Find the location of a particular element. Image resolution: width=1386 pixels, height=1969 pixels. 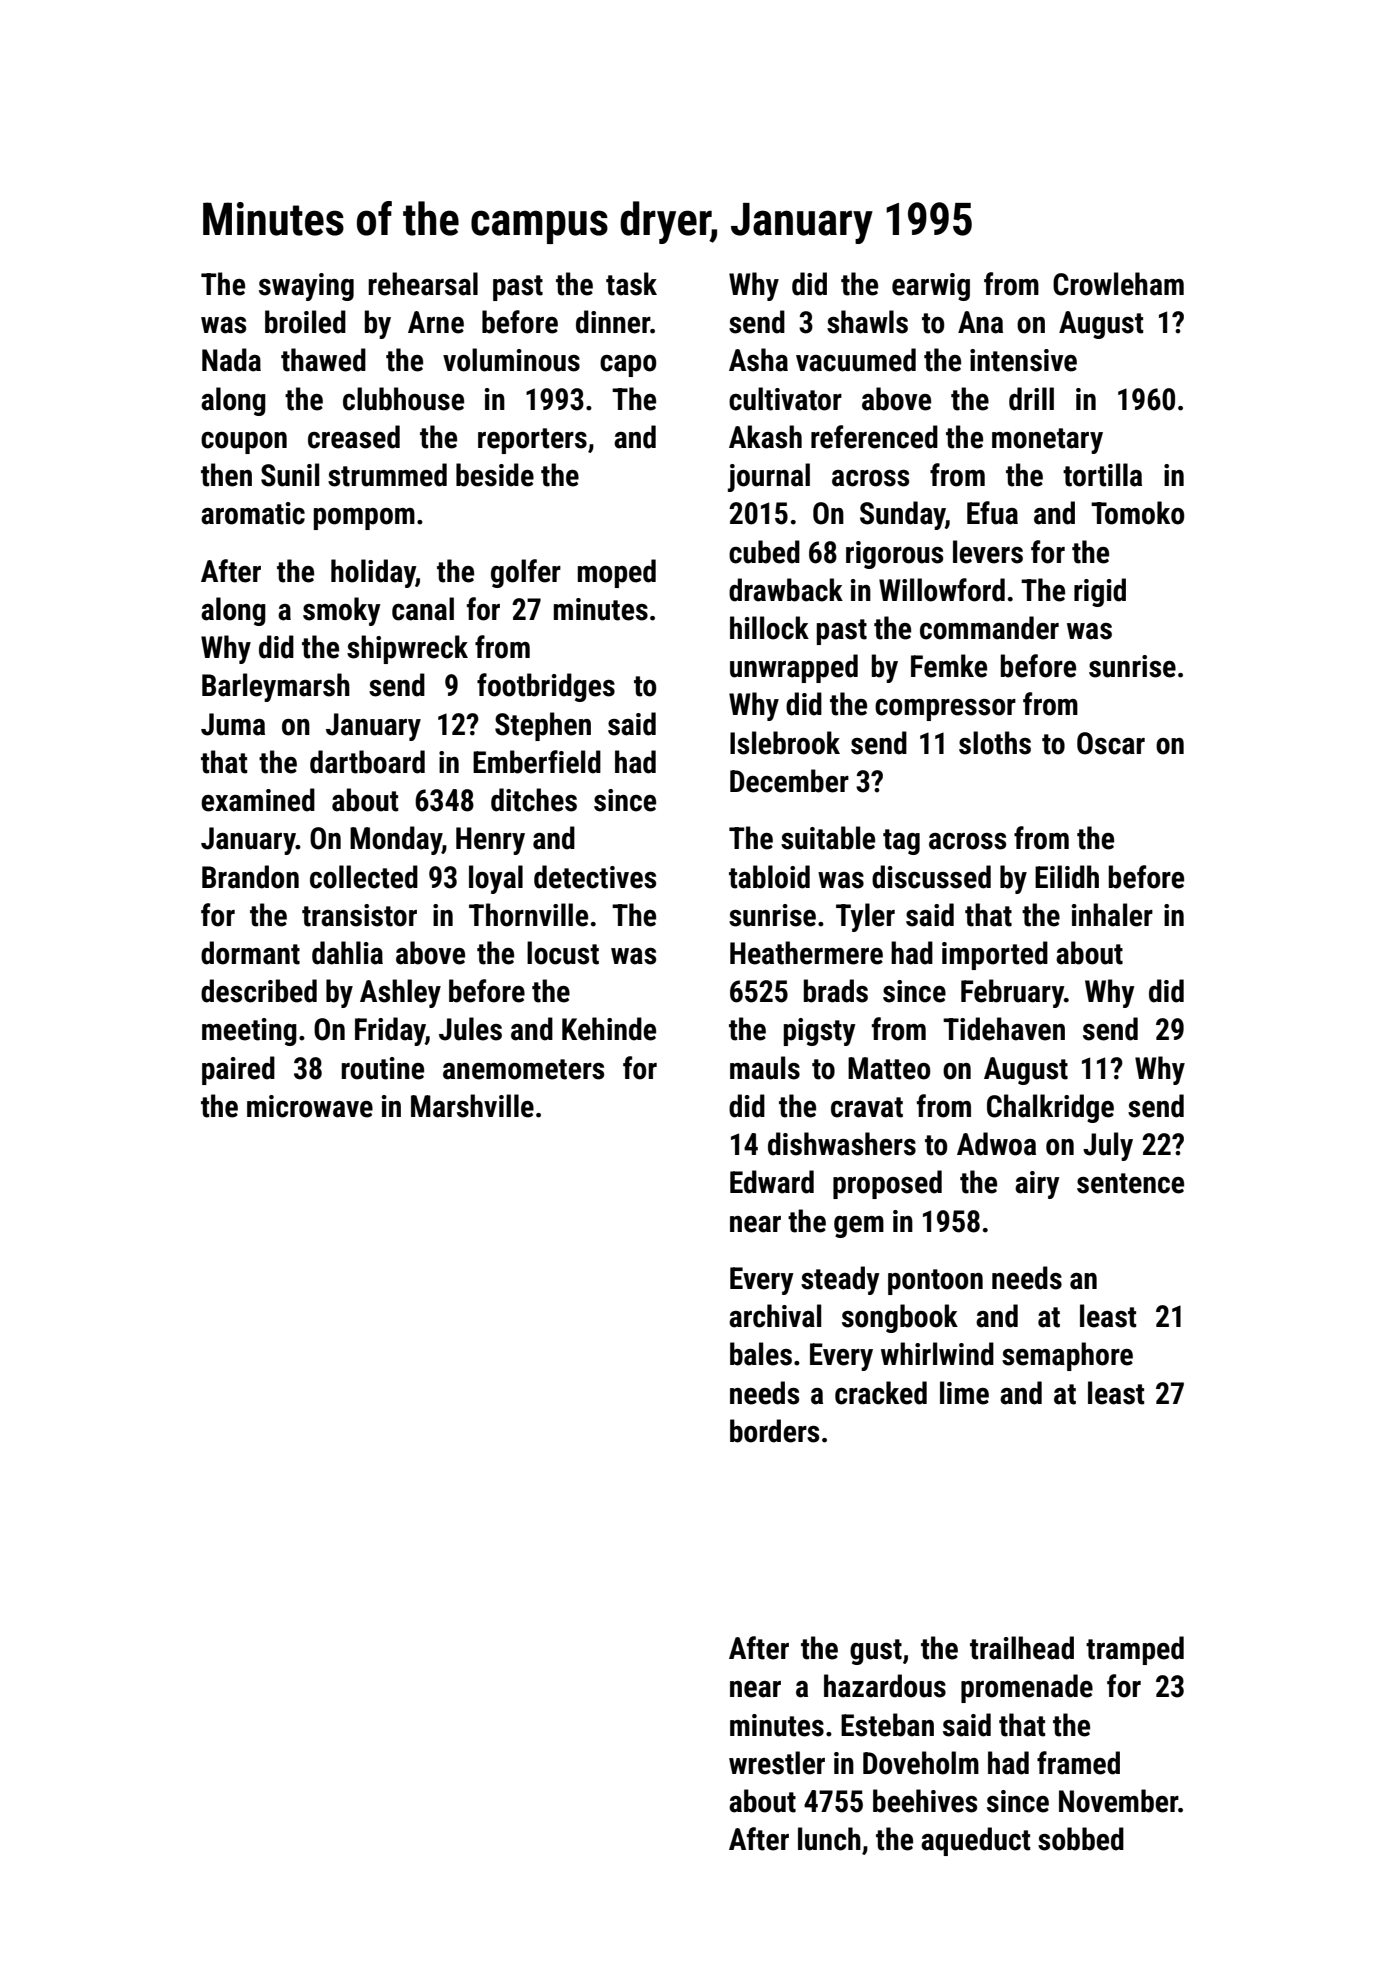

swaying is located at coordinates (306, 287).
